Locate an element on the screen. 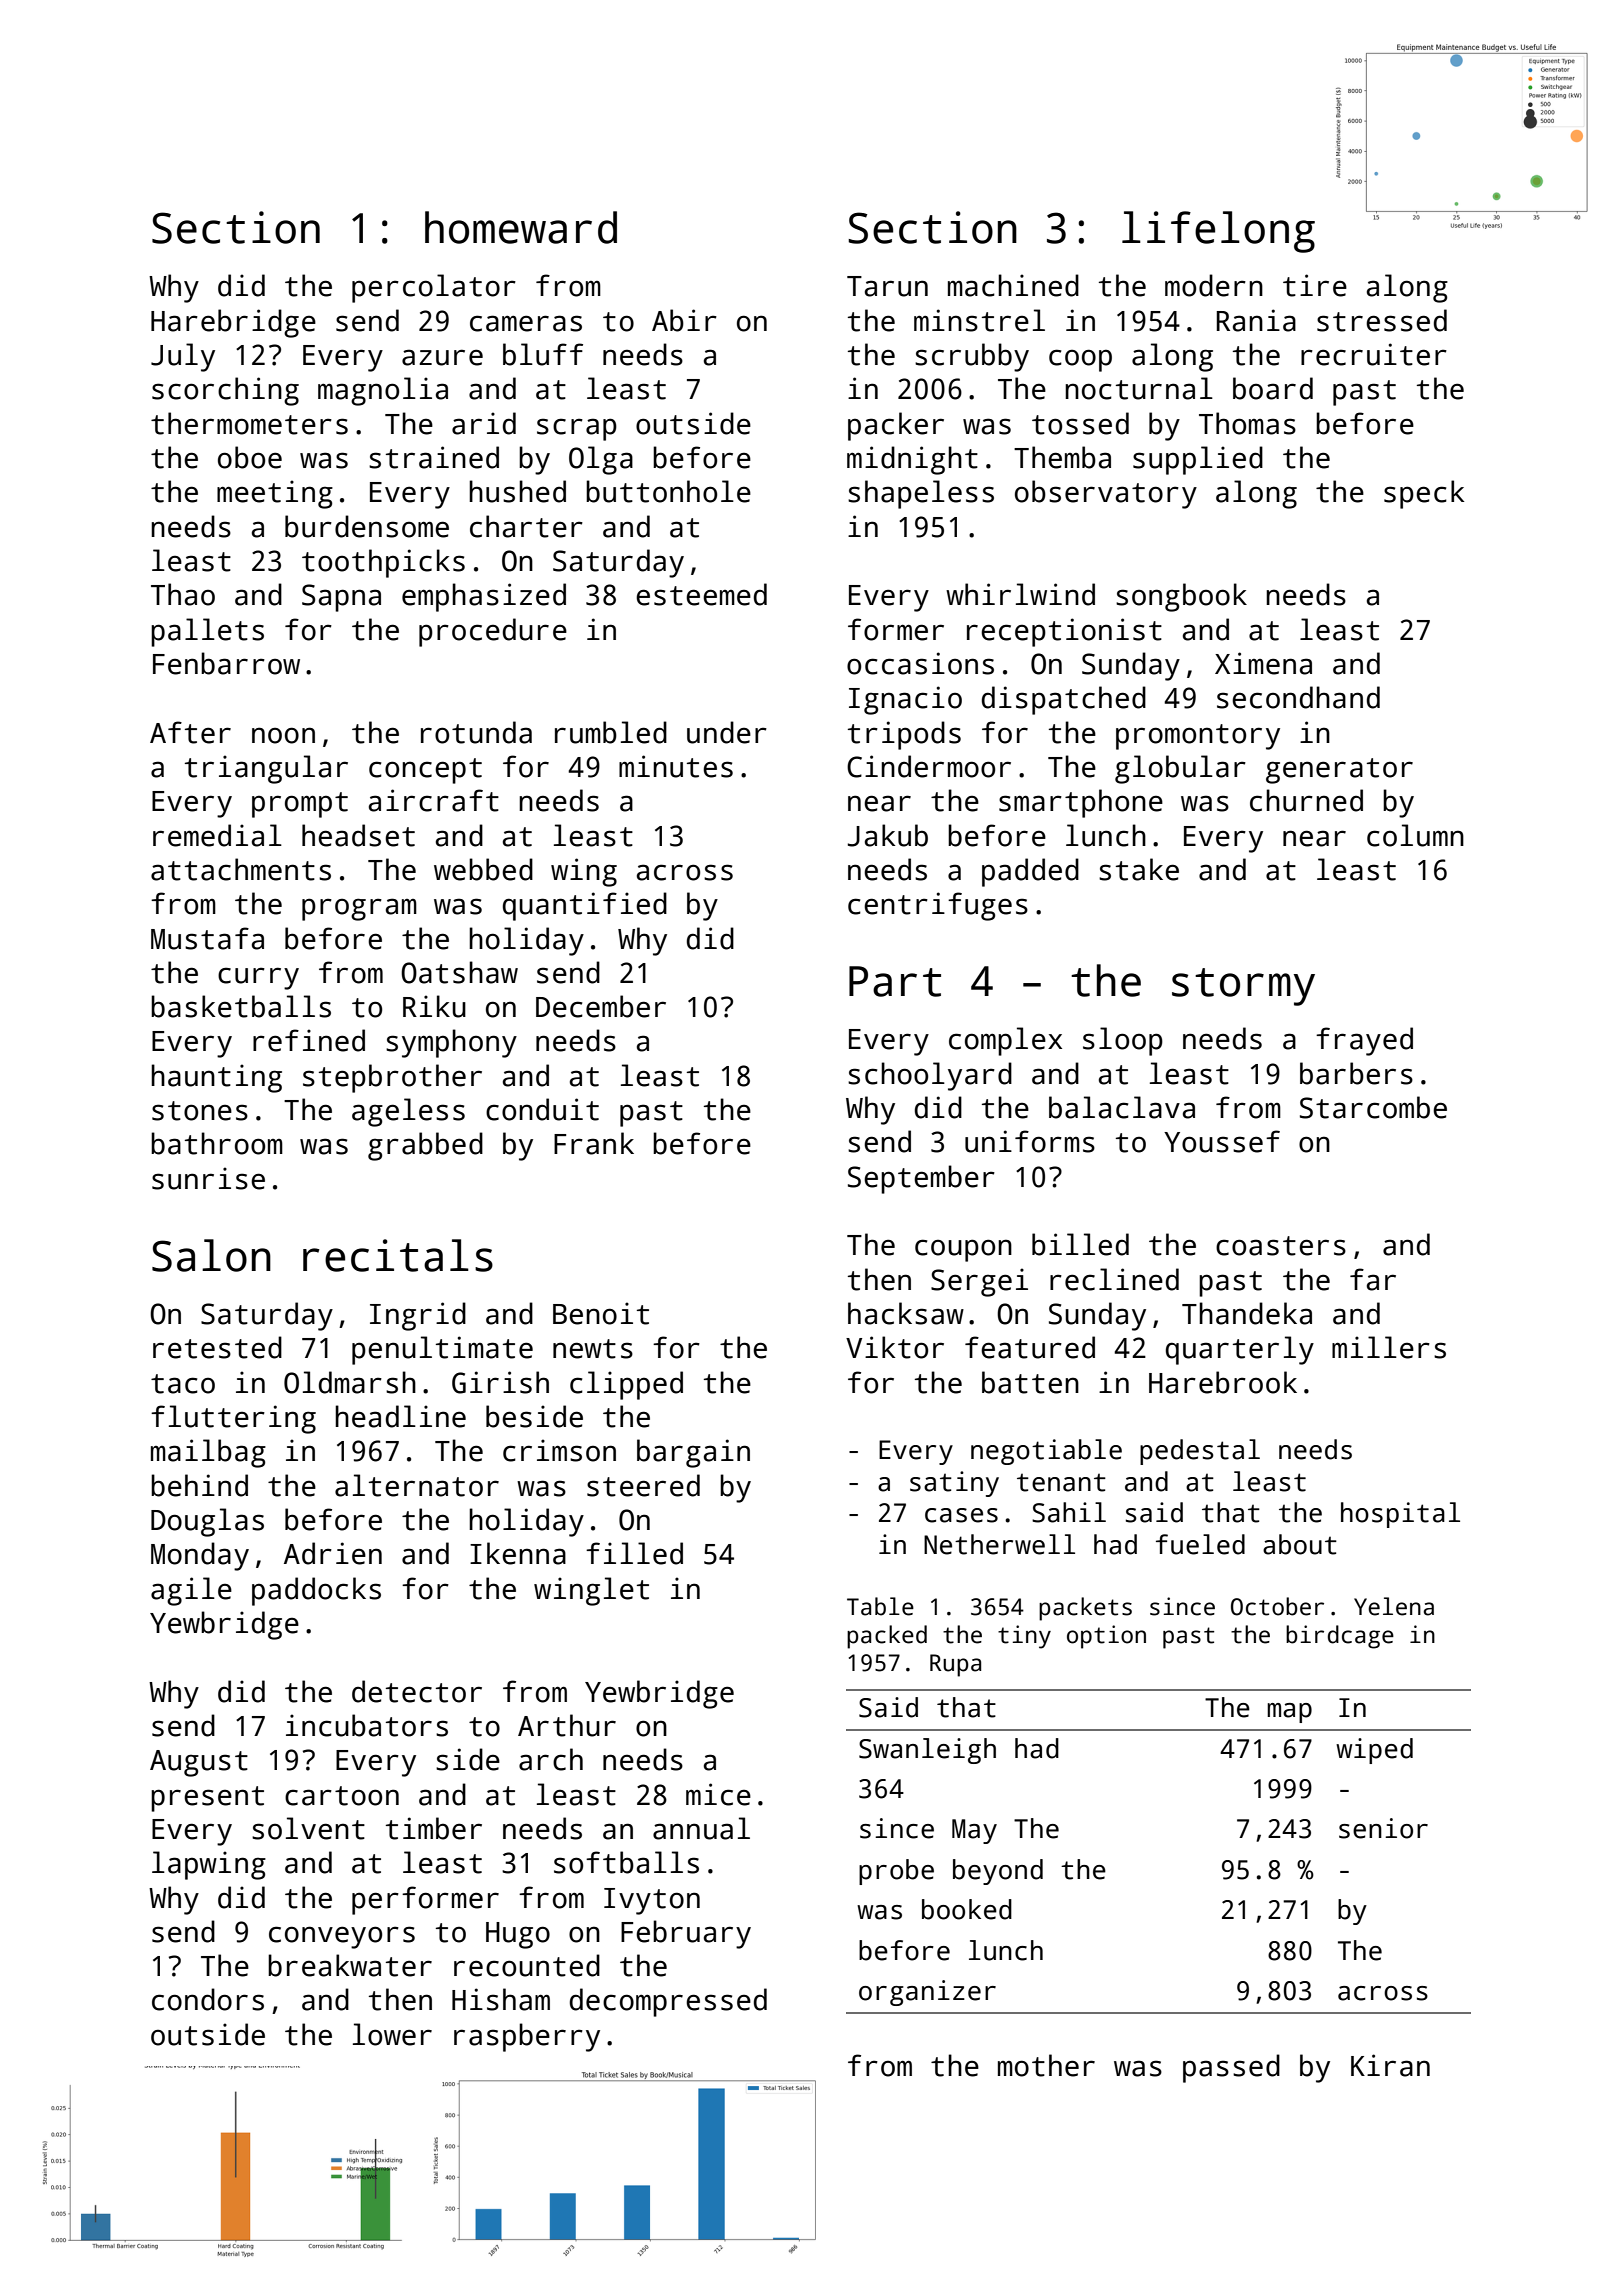  Abir is located at coordinates (684, 320).
